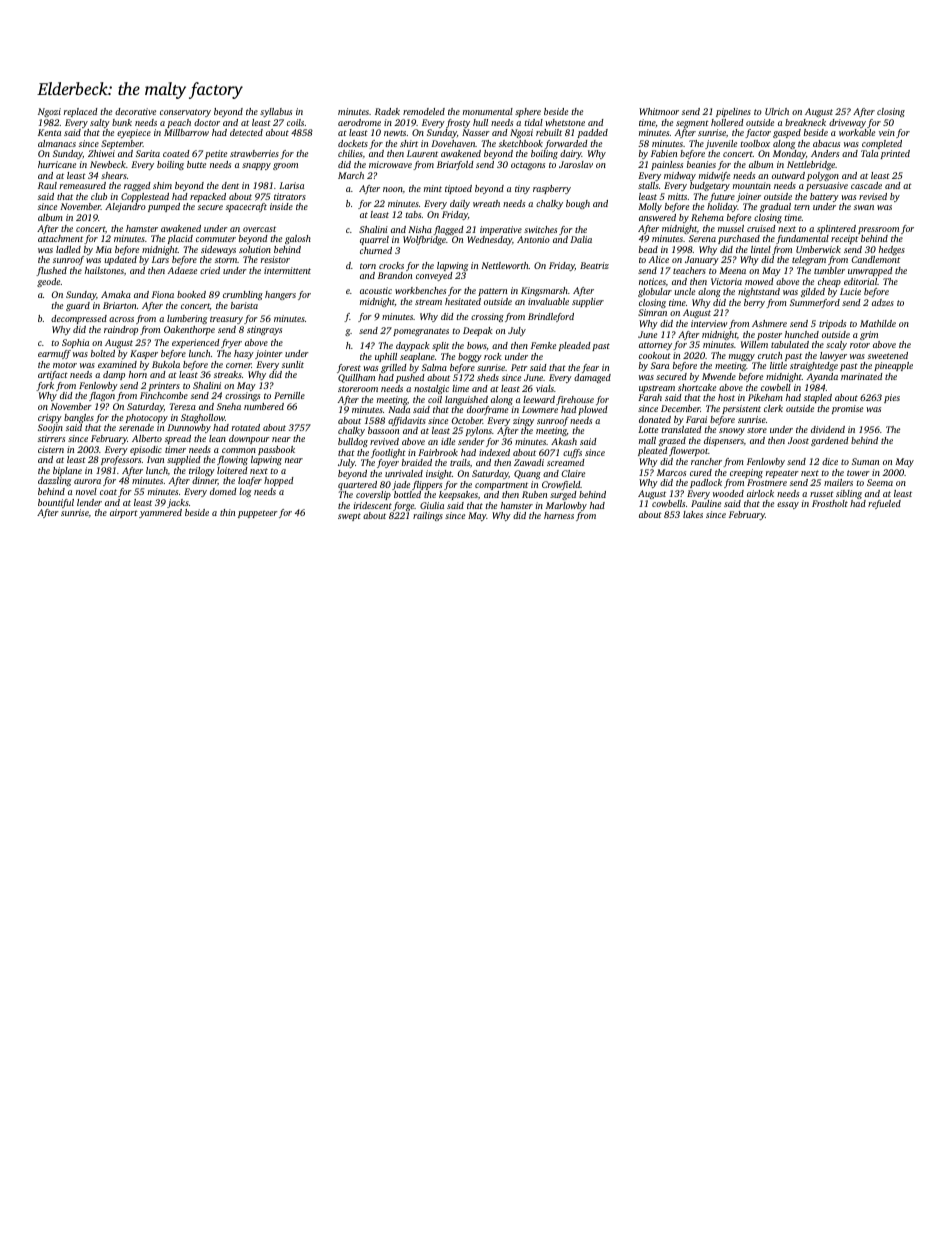 The image size is (952, 1233). Describe the element at coordinates (809, 260) in the screenshot. I see `telegram` at that location.
